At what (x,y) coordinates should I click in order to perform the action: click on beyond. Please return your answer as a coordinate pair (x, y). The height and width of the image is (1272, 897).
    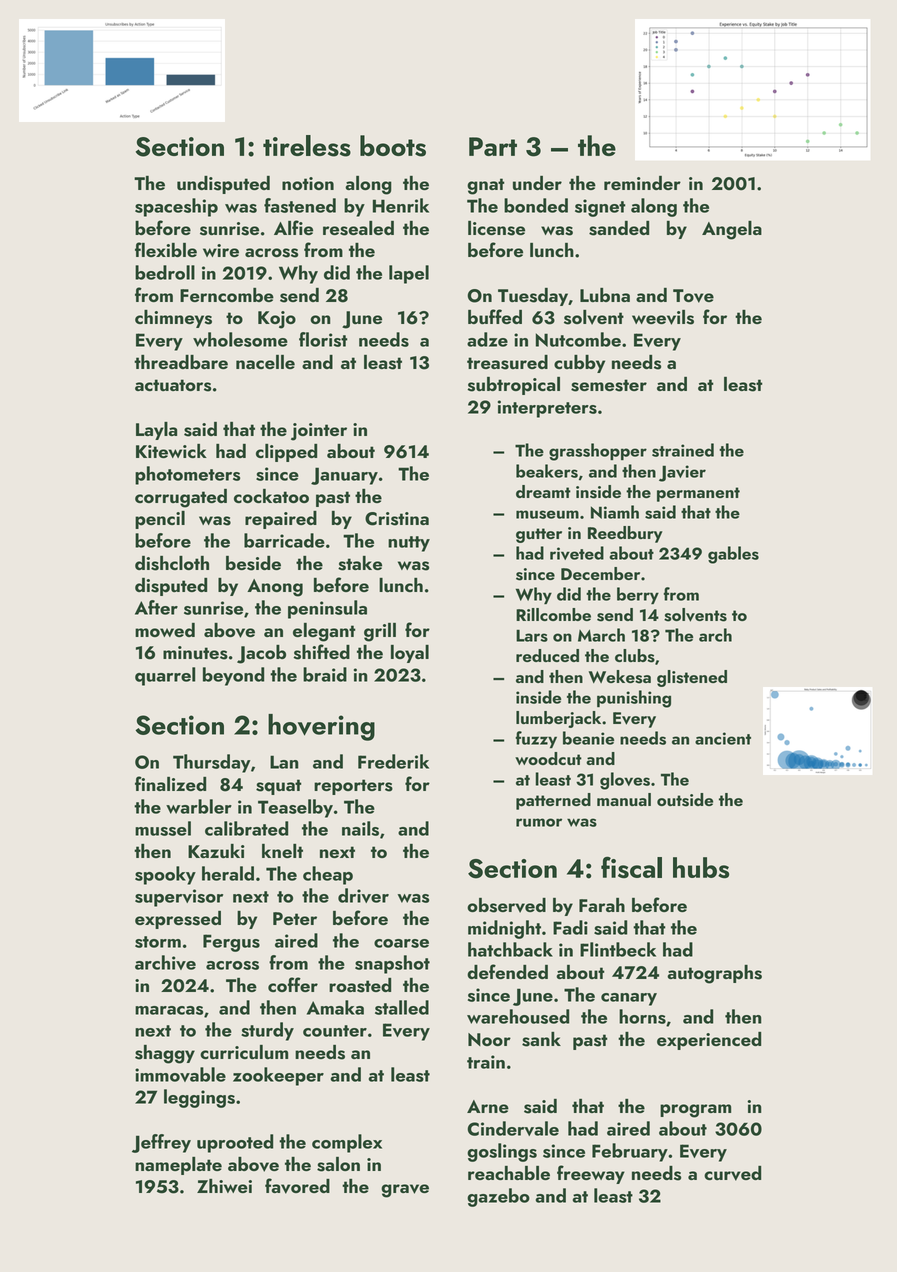
    Looking at the image, I should click on (233, 676).
